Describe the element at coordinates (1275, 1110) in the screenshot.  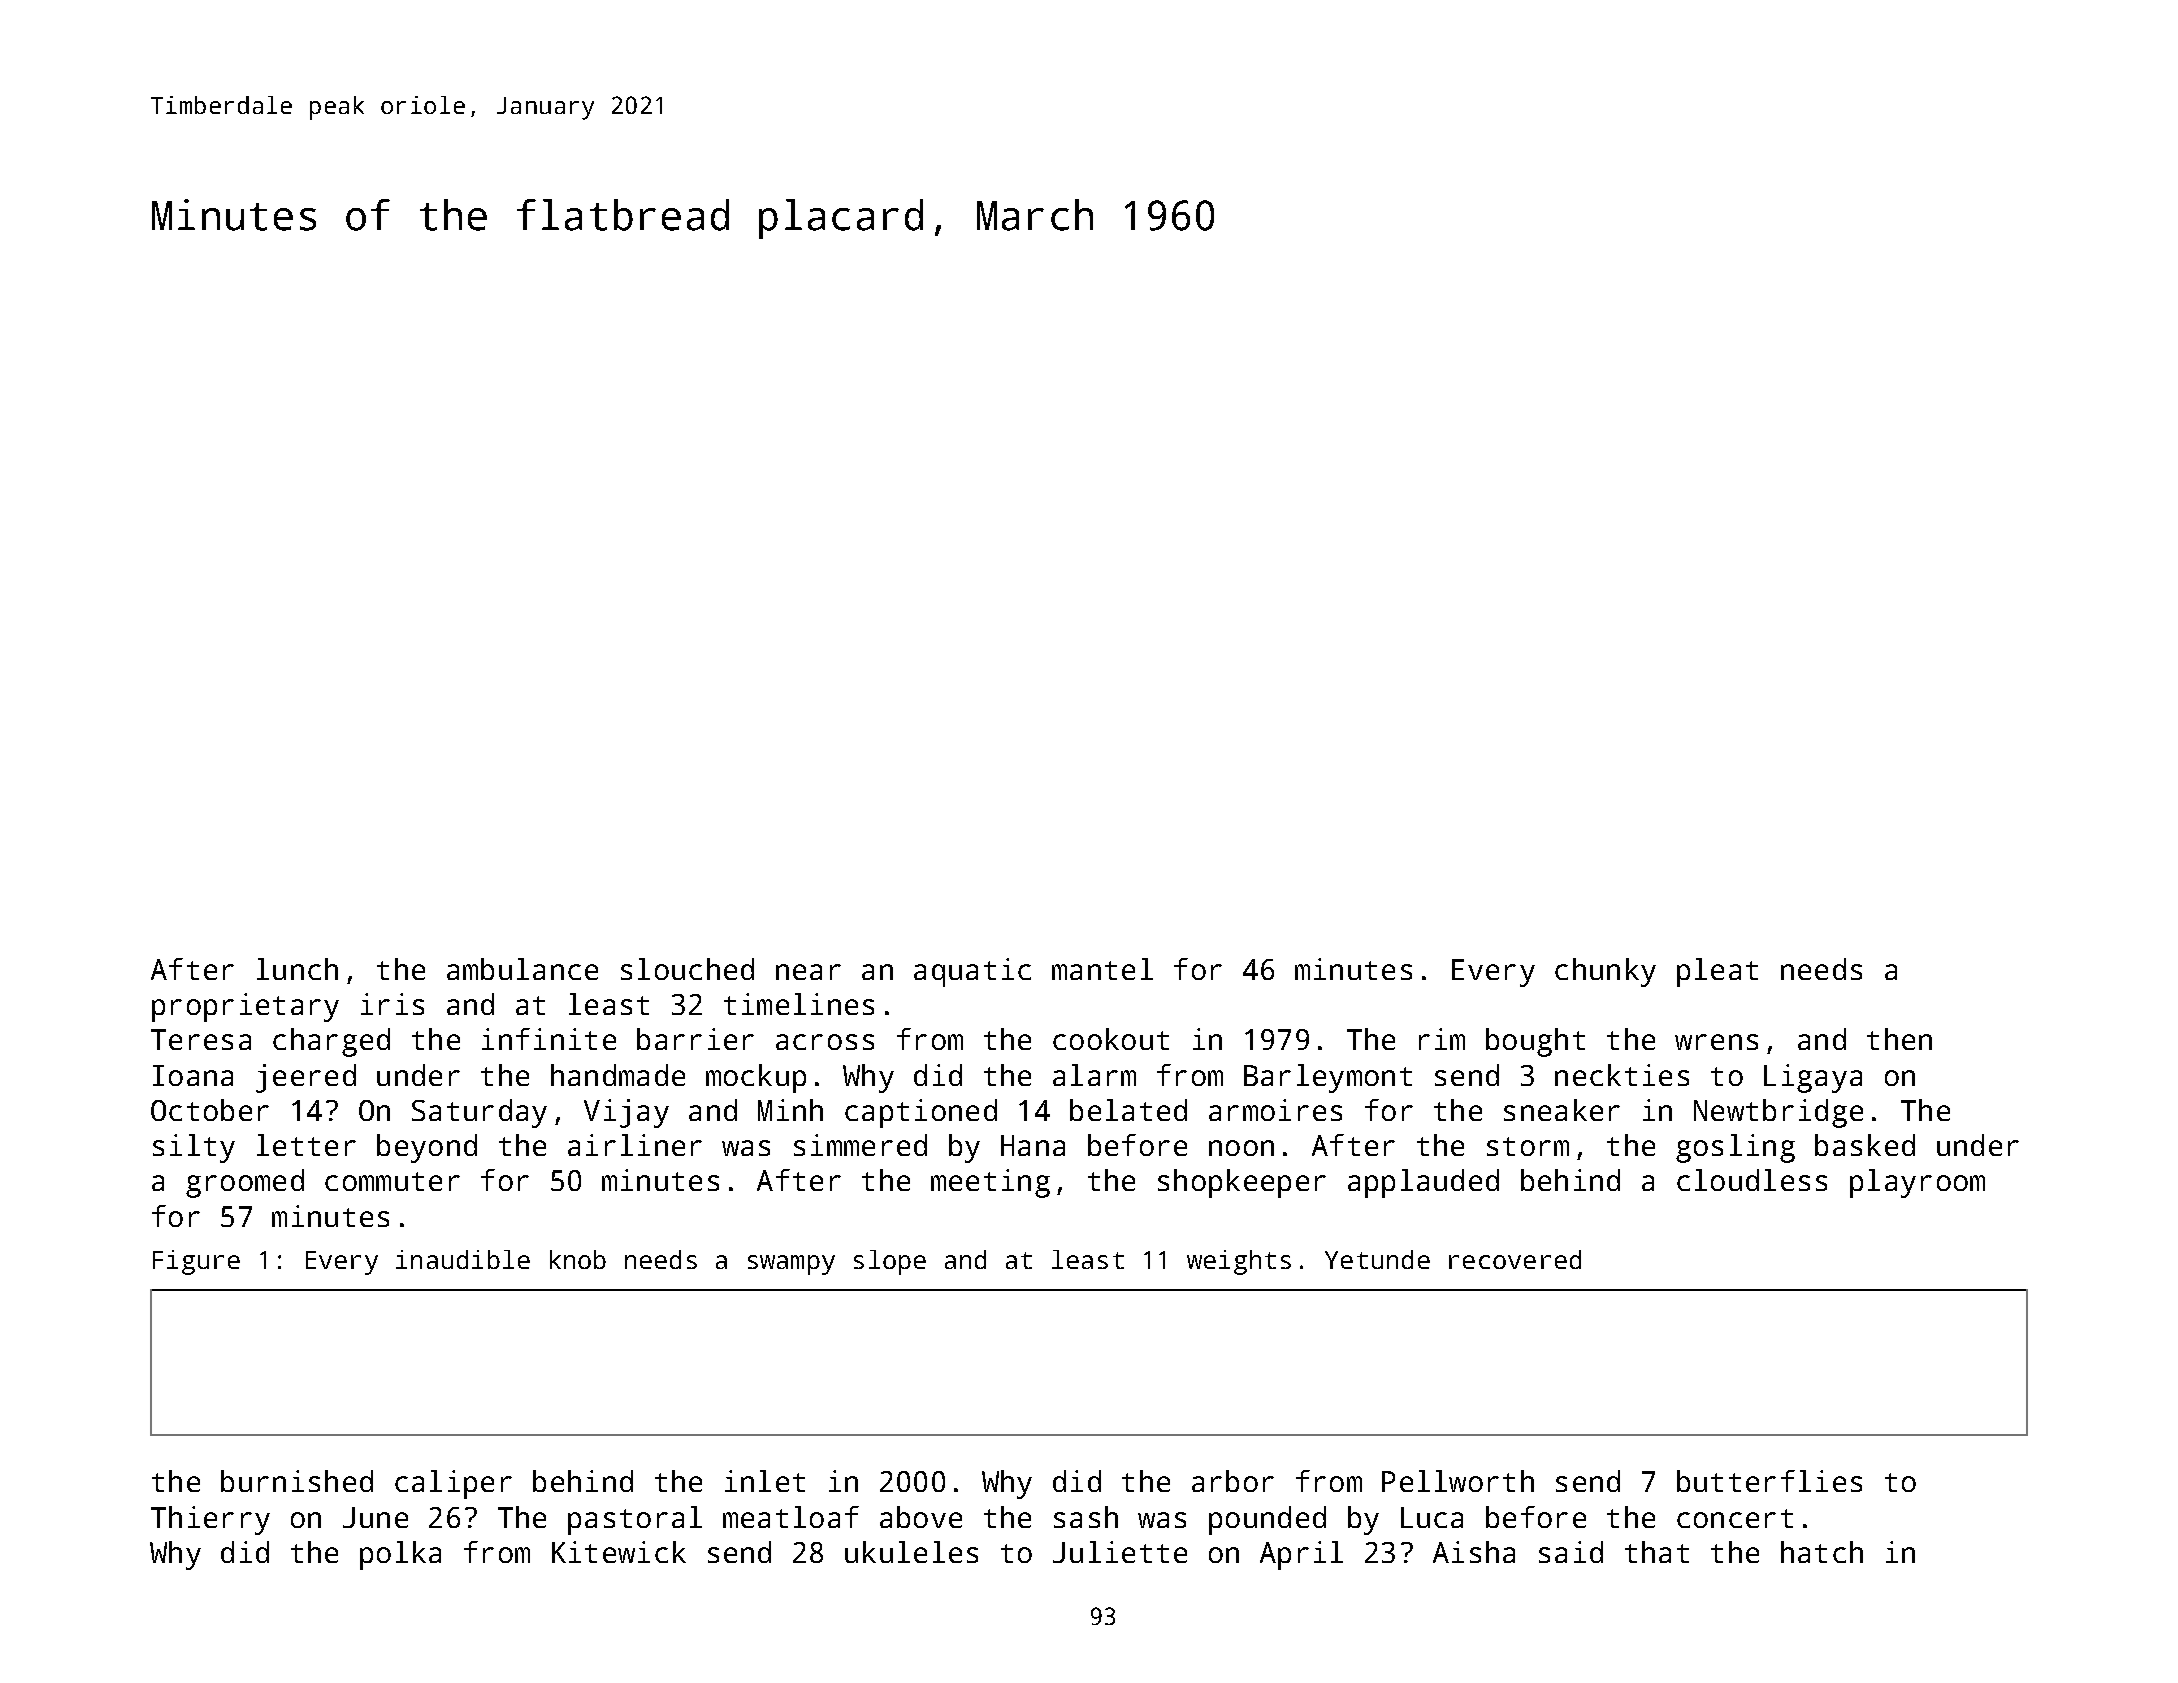
I see `armoires` at that location.
